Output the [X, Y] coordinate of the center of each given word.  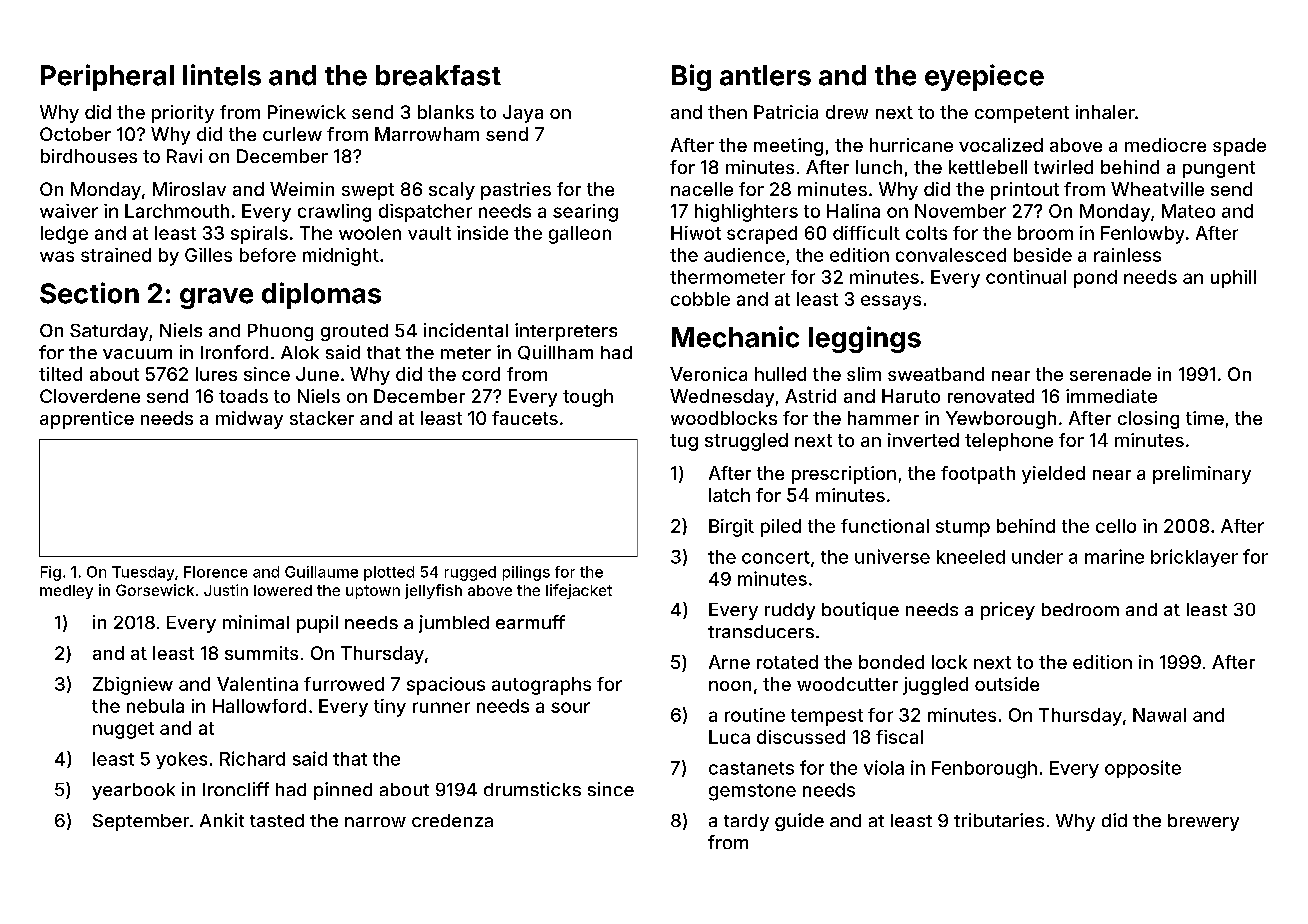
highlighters [746, 213]
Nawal [1159, 715]
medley [66, 592]
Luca [729, 737]
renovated [991, 396]
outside [1007, 684]
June [317, 374]
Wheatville [1157, 189]
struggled [746, 442]
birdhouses [89, 156]
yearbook [133, 791]
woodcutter [847, 684]
